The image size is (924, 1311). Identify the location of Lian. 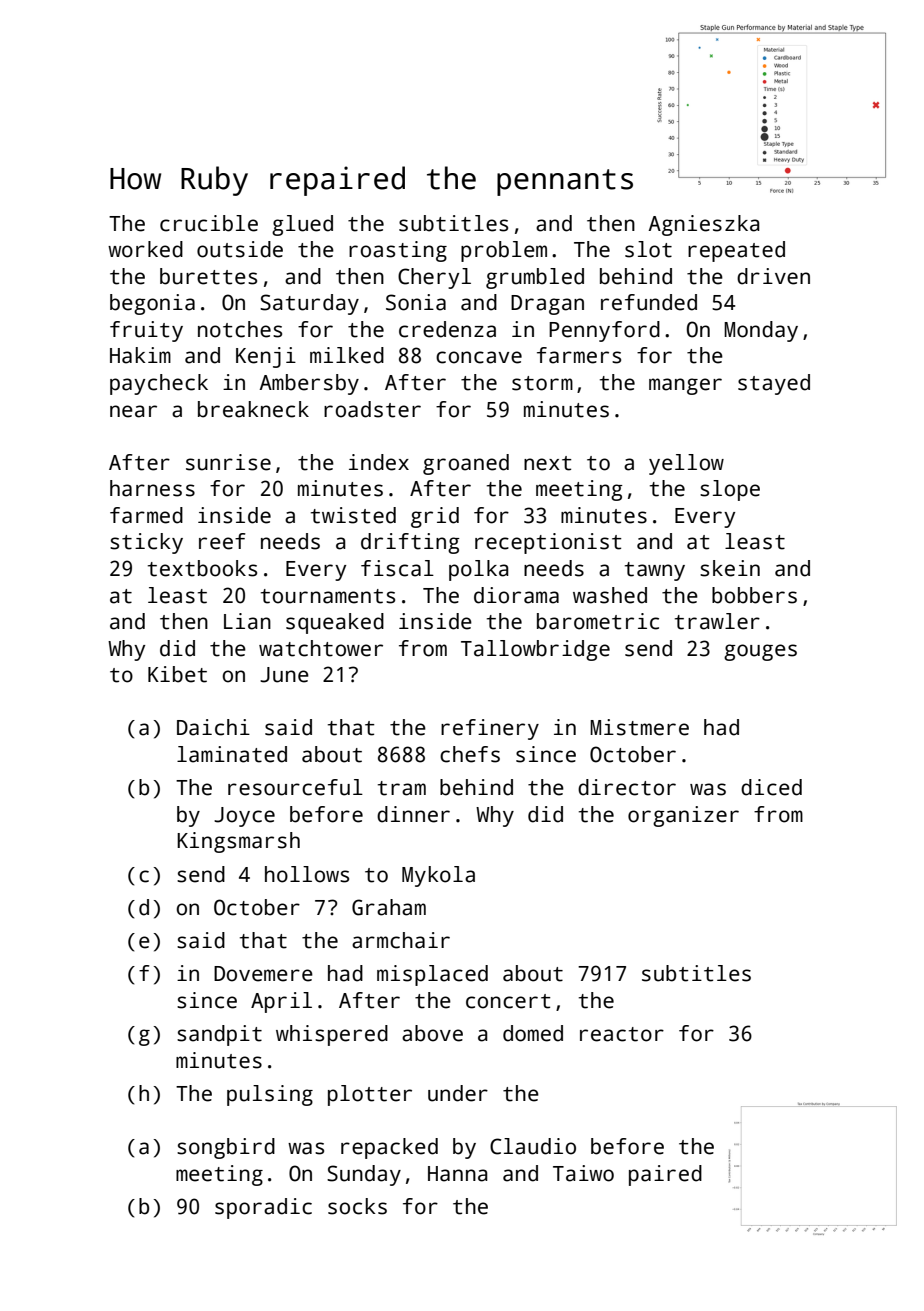
(247, 621).
